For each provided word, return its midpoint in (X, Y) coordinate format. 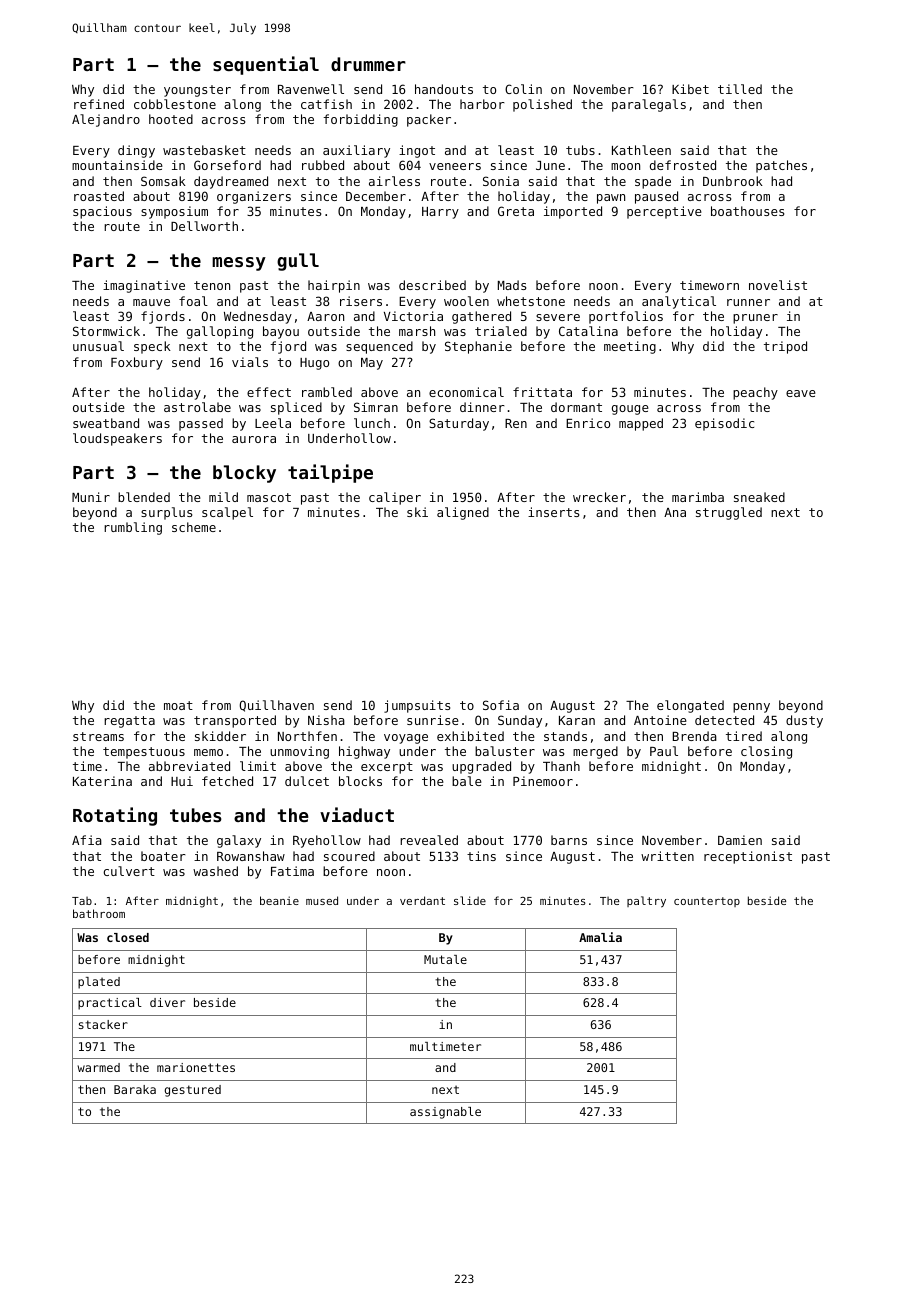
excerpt (387, 768)
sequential (266, 65)
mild (223, 497)
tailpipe (330, 473)
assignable (445, 1113)
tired (744, 736)
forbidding (360, 120)
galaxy (239, 841)
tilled (740, 89)
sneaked (759, 497)
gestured (193, 1091)
